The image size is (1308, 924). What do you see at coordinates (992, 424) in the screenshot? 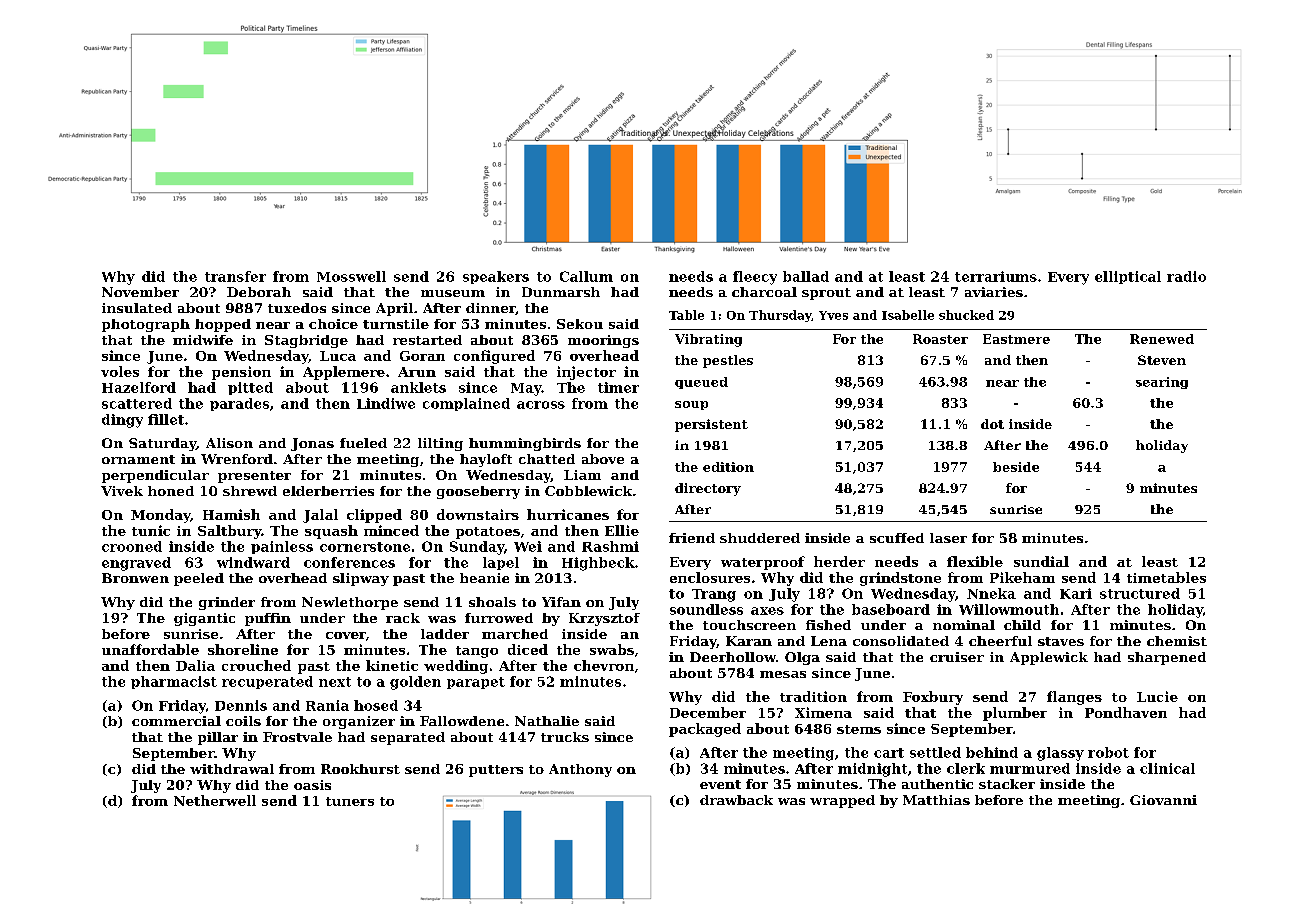
I see `dot` at bounding box center [992, 424].
